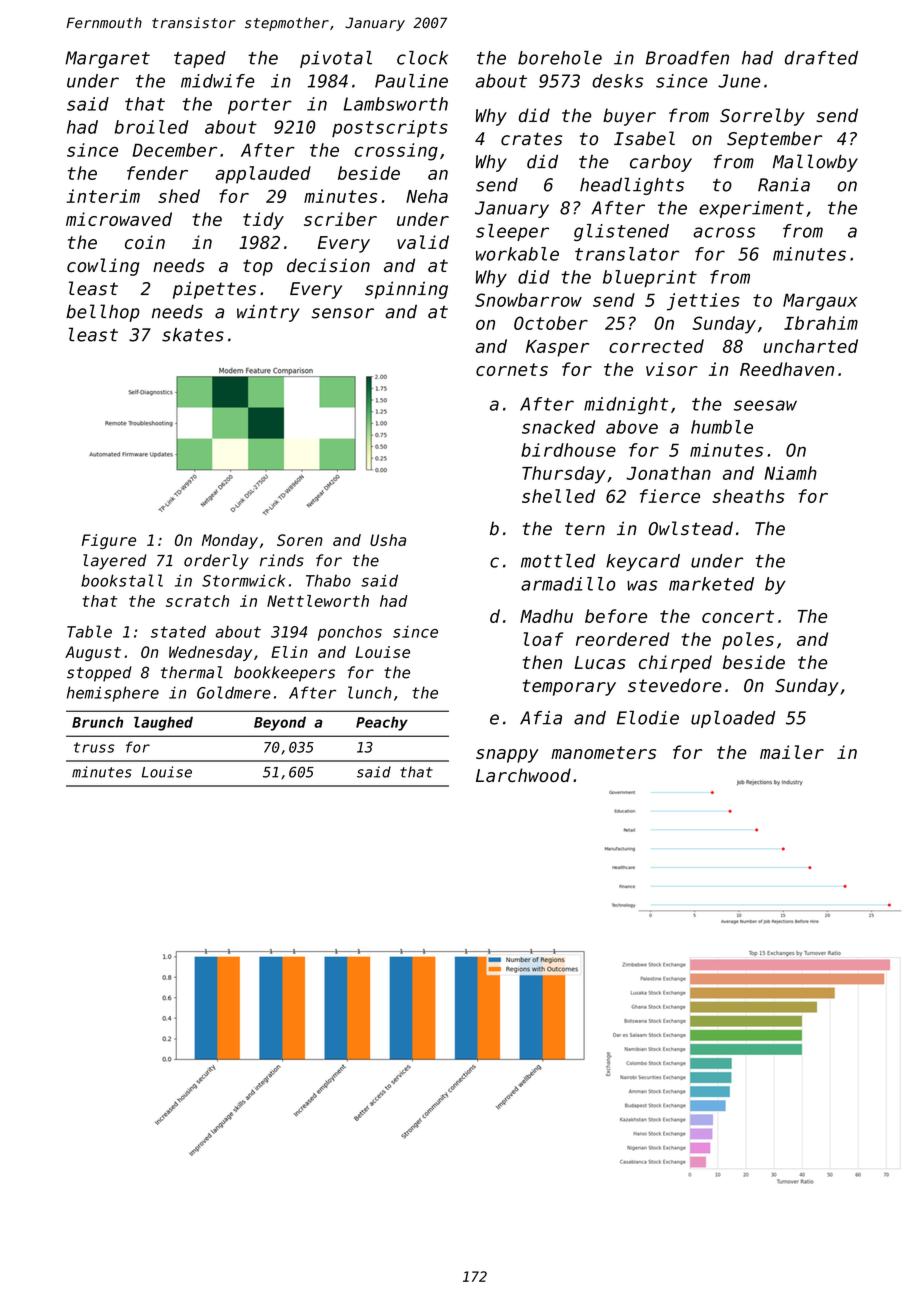 The width and height of the page is (924, 1314). What do you see at coordinates (820, 302) in the page?
I see `Margaux` at bounding box center [820, 302].
